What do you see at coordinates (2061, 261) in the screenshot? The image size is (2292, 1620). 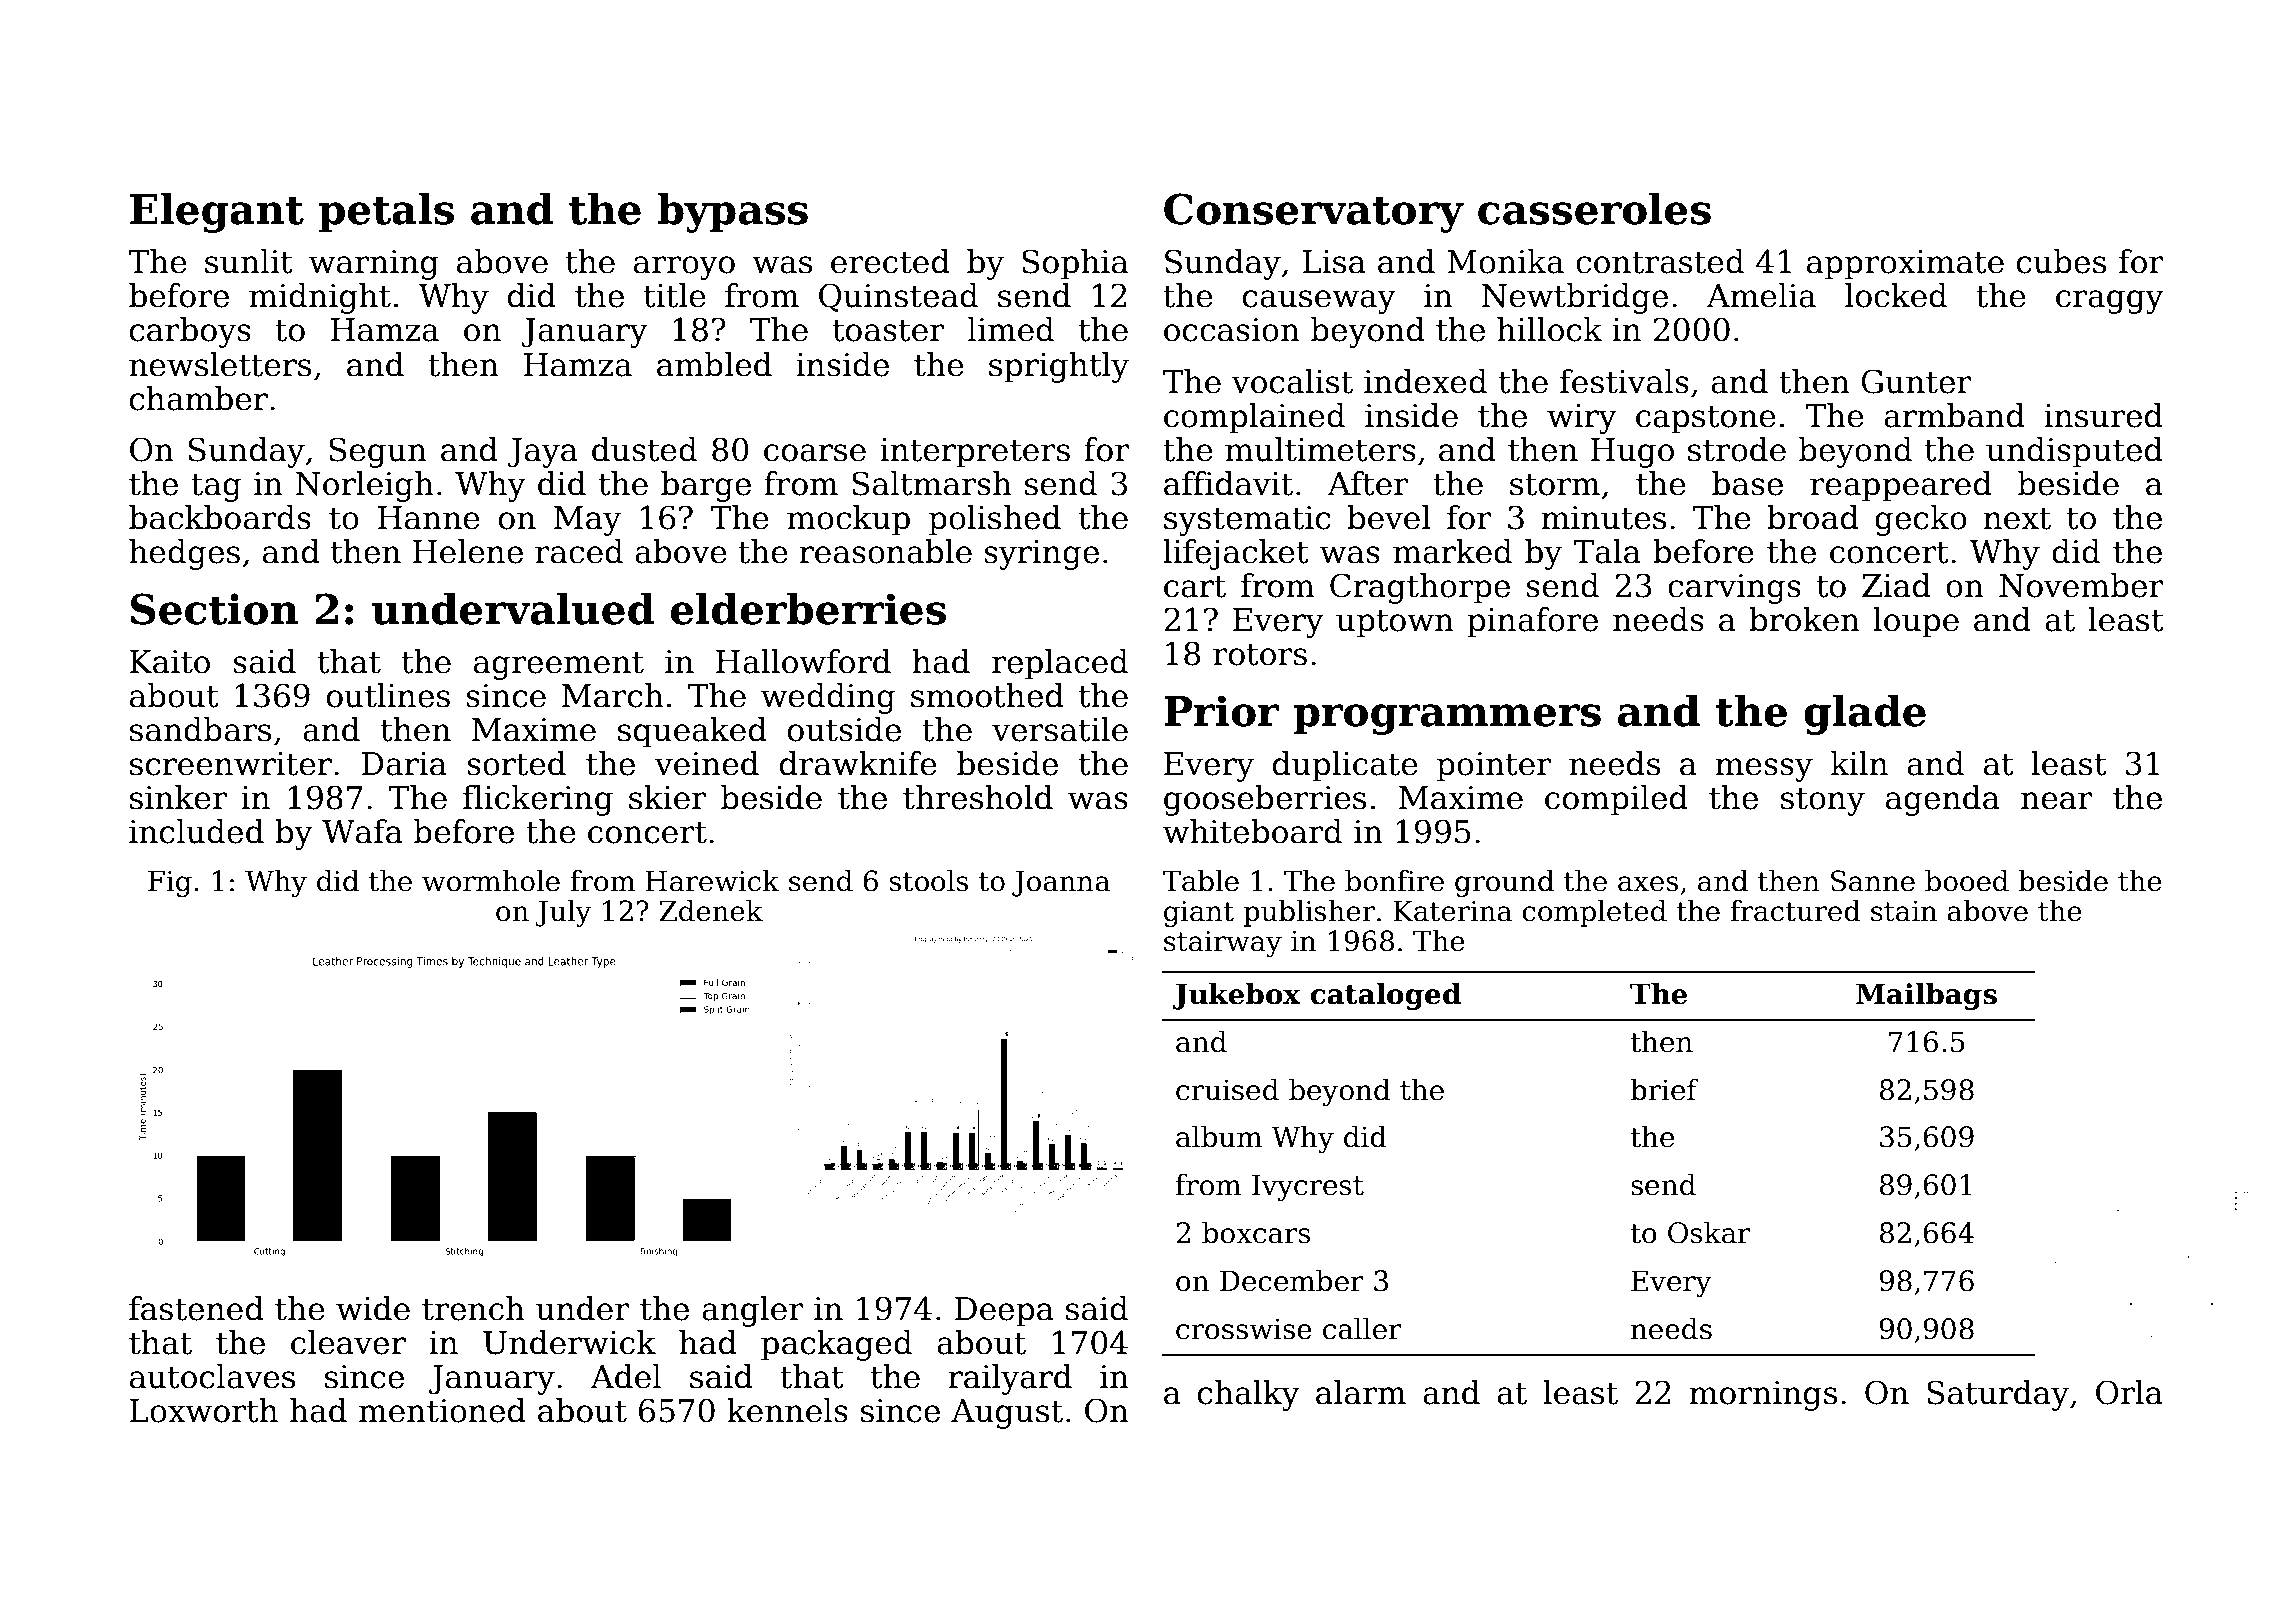 I see `cubes` at bounding box center [2061, 261].
